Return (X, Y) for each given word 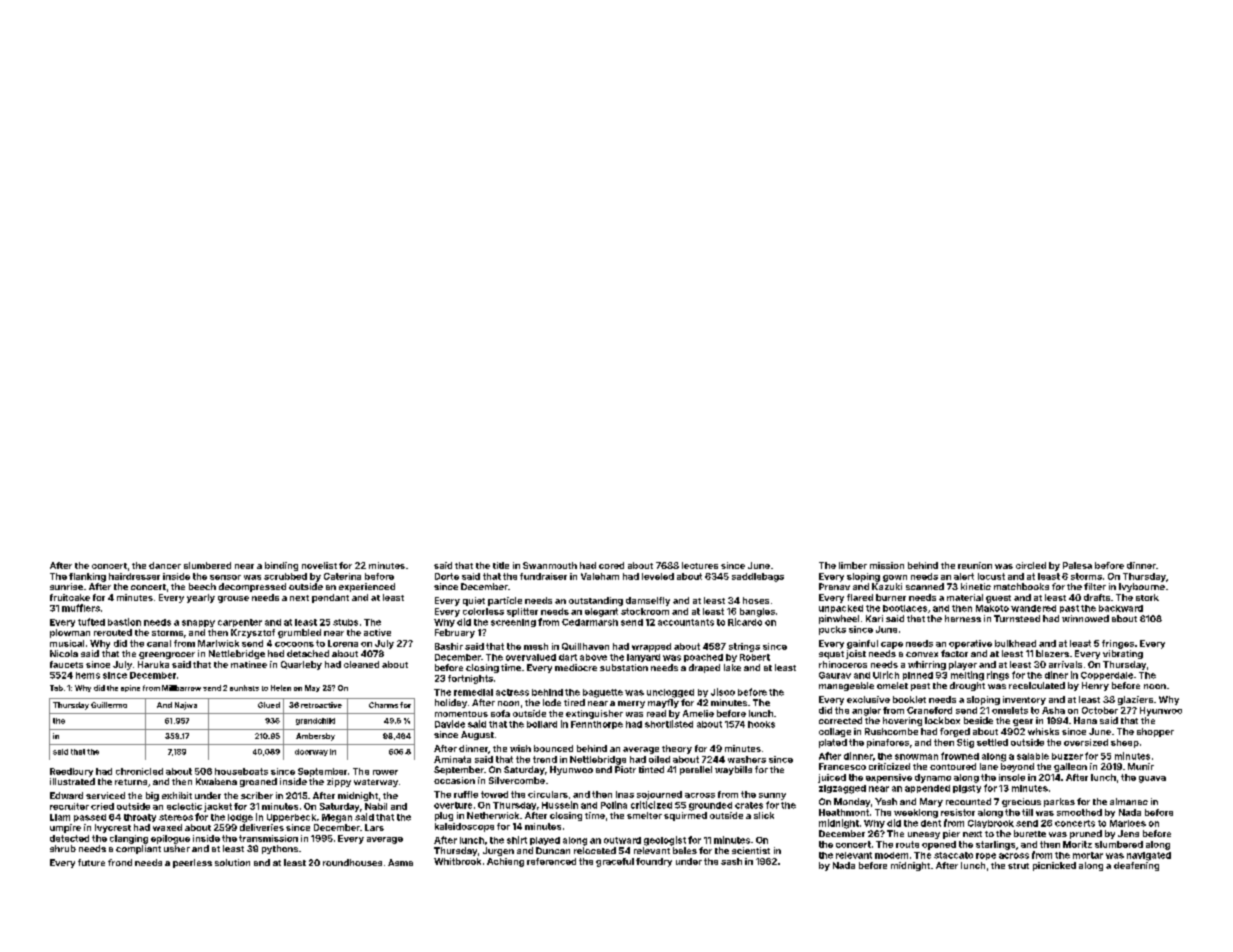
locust (991, 576)
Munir (1141, 766)
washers (747, 759)
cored (611, 565)
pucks (832, 630)
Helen (281, 688)
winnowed (1085, 618)
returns (131, 782)
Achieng (505, 862)
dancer (165, 565)
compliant (138, 849)
